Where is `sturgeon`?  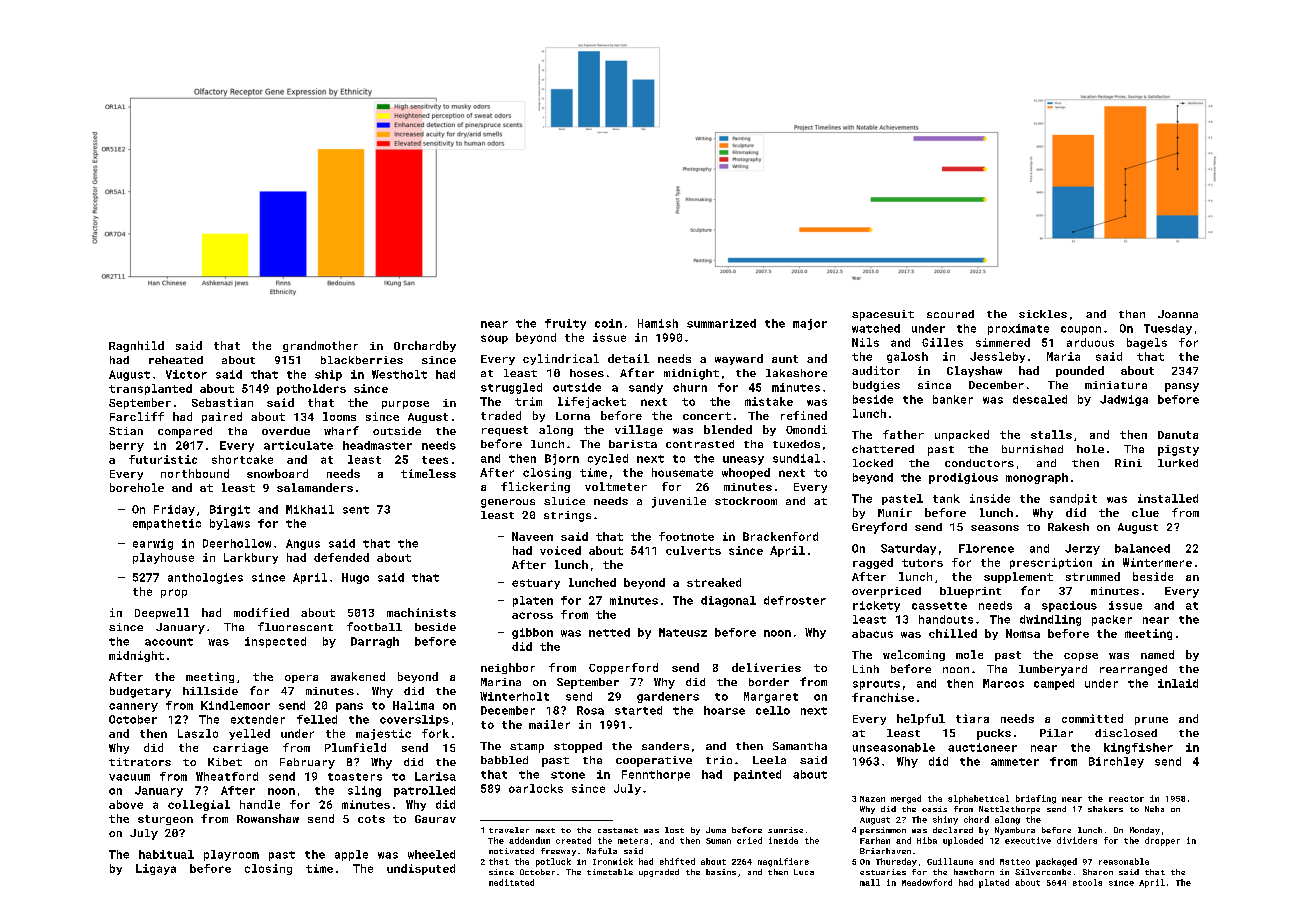
sturgeon is located at coordinates (165, 820).
